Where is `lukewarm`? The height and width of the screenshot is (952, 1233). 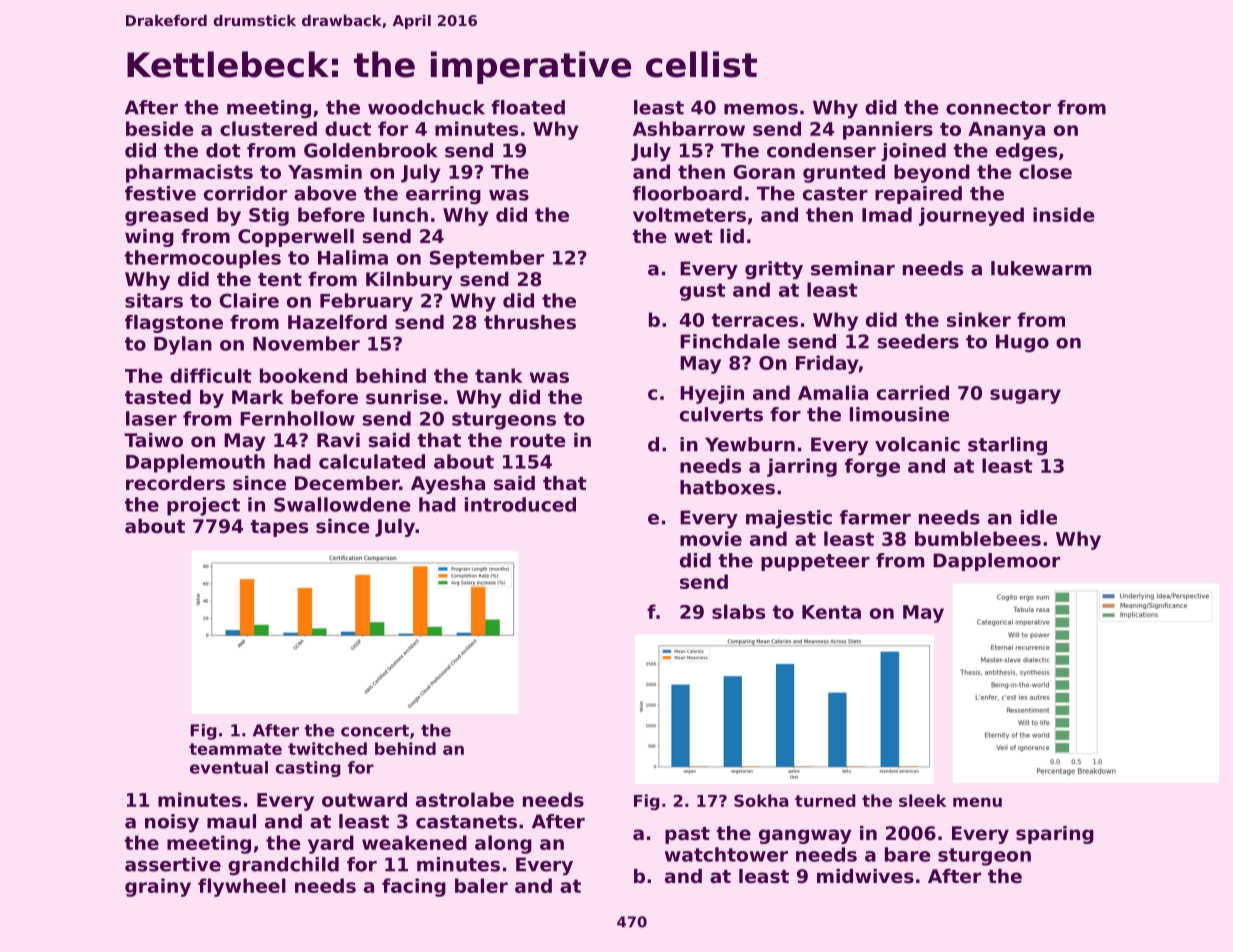 lukewarm is located at coordinates (1041, 268).
